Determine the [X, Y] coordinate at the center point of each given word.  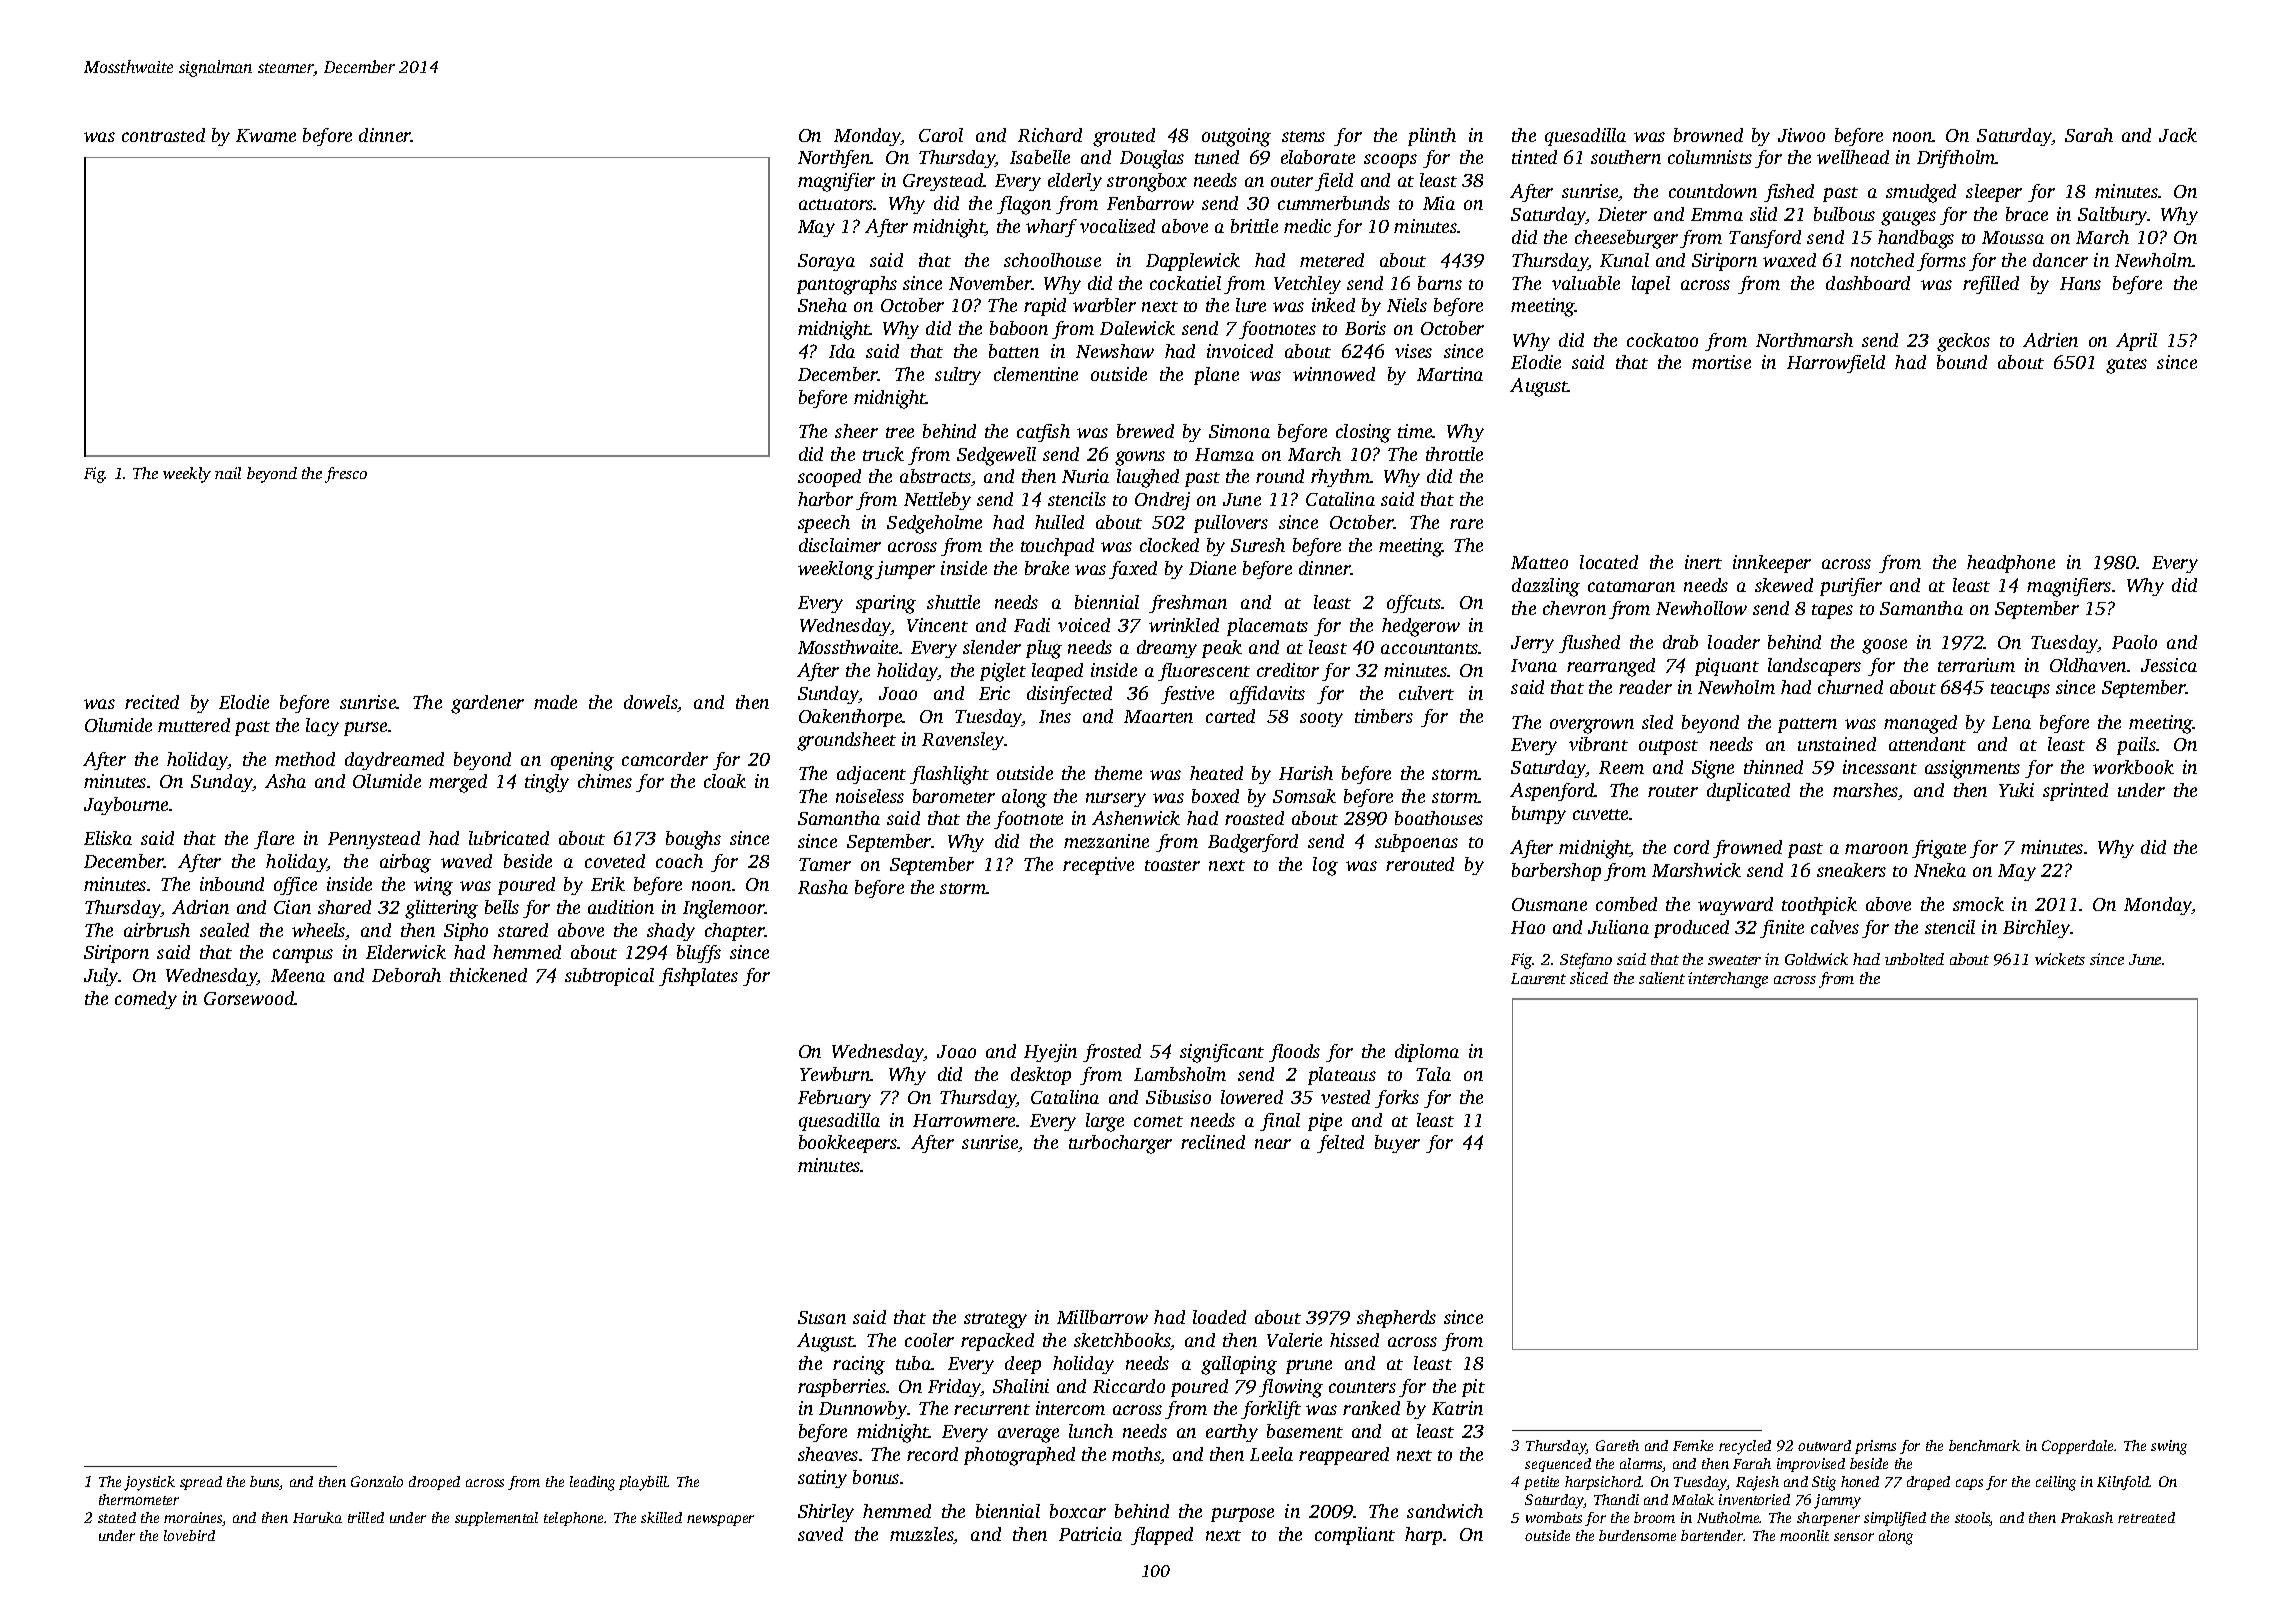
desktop [1041, 1076]
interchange [1728, 980]
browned [1708, 135]
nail [228, 473]
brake [1047, 568]
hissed [1354, 1340]
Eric [994, 693]
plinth [1432, 137]
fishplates [698, 977]
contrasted [163, 135]
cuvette [1600, 814]
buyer [1397, 1144]
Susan [822, 1317]
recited [152, 702]
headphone [2011, 564]
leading [592, 1483]
